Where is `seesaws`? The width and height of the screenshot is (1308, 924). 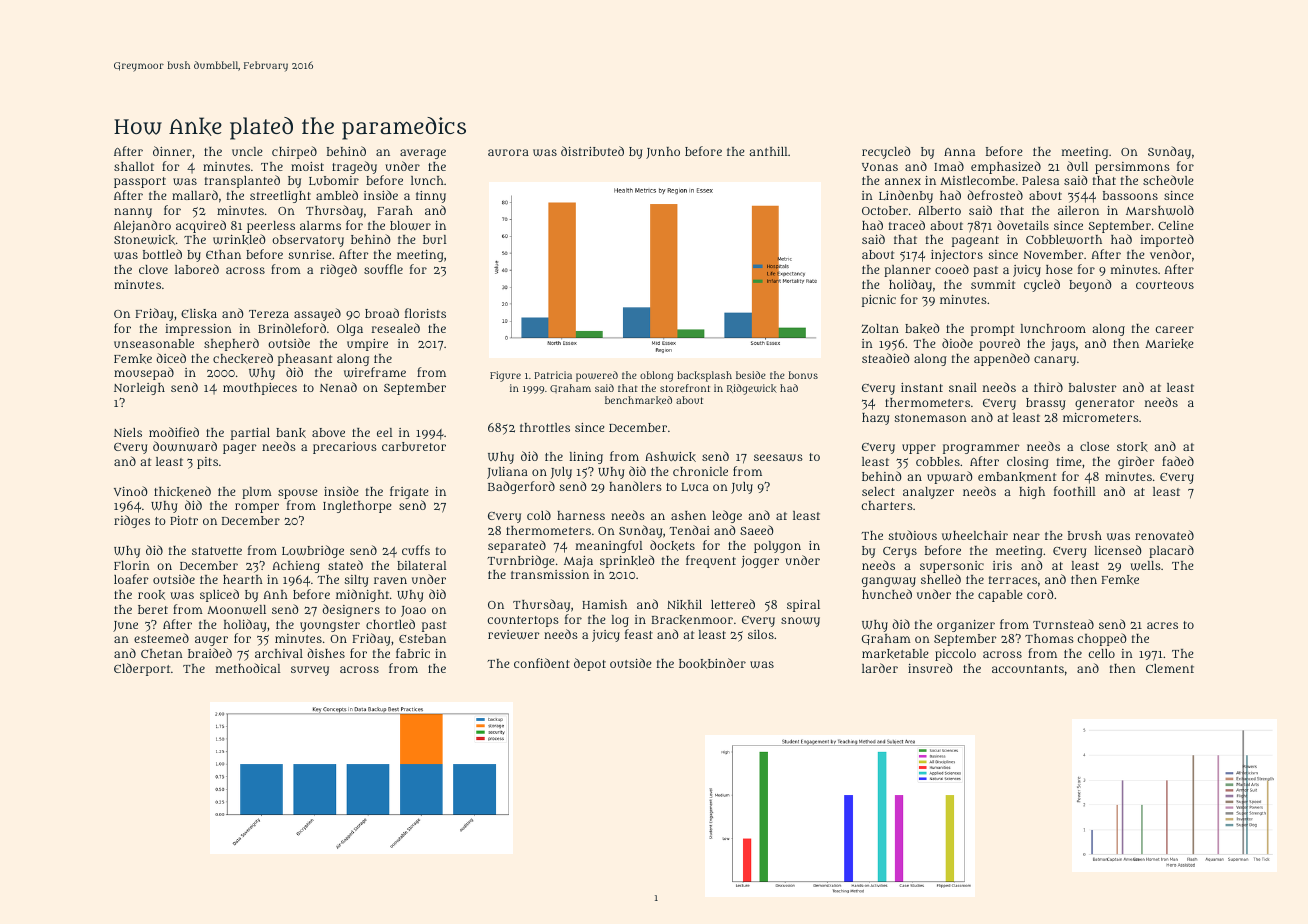 seesaws is located at coordinates (778, 457).
